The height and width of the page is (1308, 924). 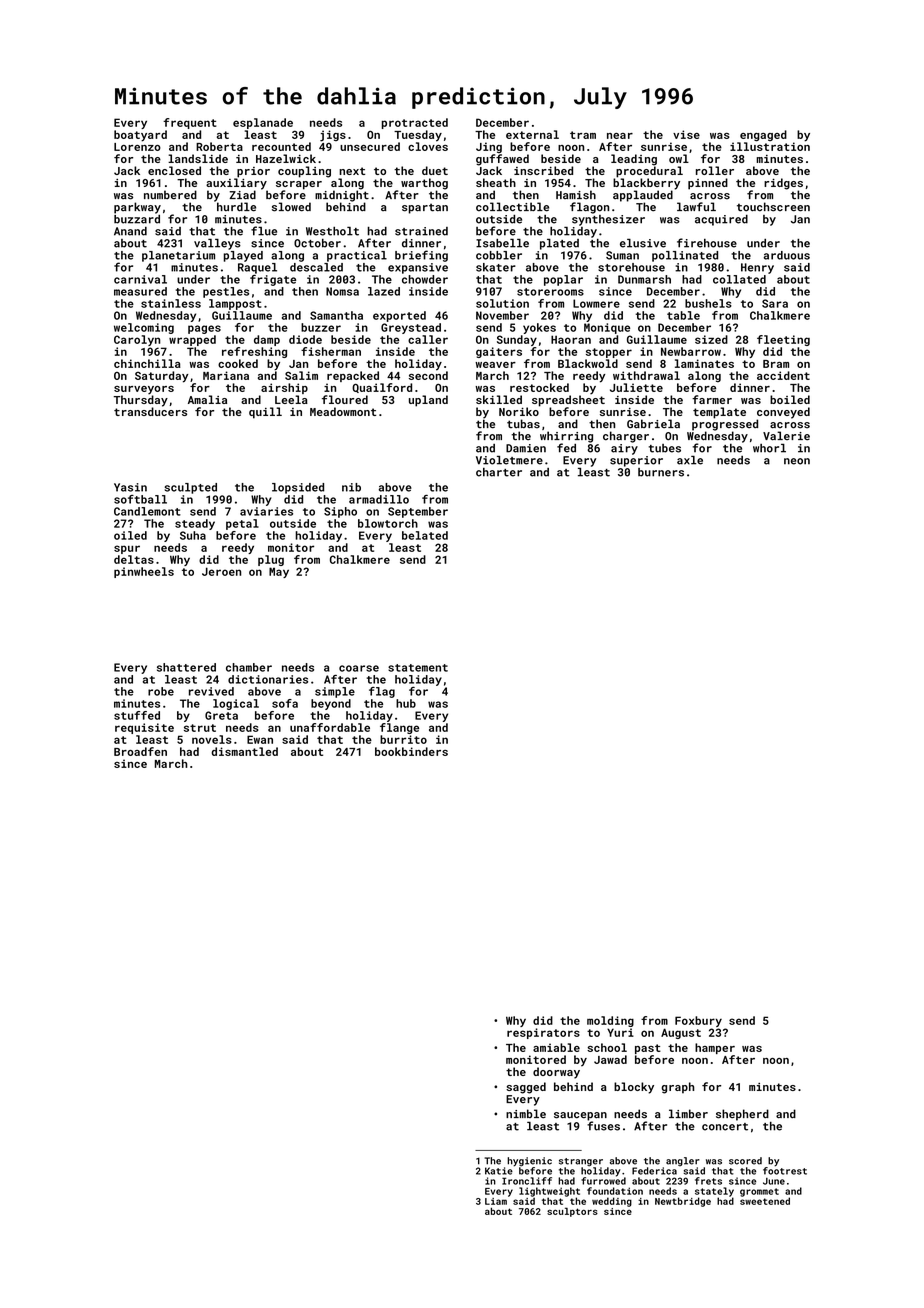 What do you see at coordinates (411, 751) in the page?
I see `bookbinders` at bounding box center [411, 751].
